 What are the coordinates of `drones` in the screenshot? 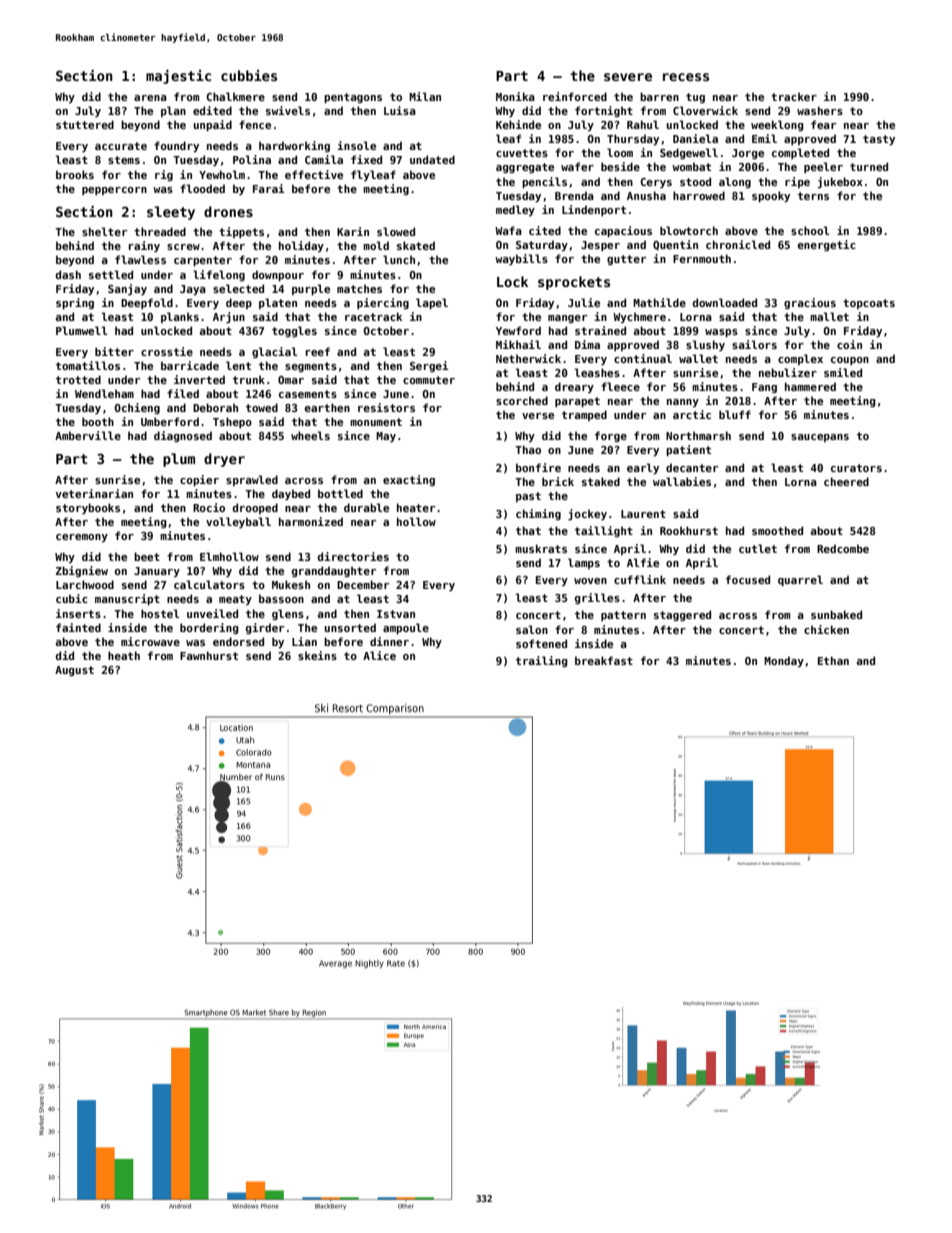 It's located at (228, 211).
